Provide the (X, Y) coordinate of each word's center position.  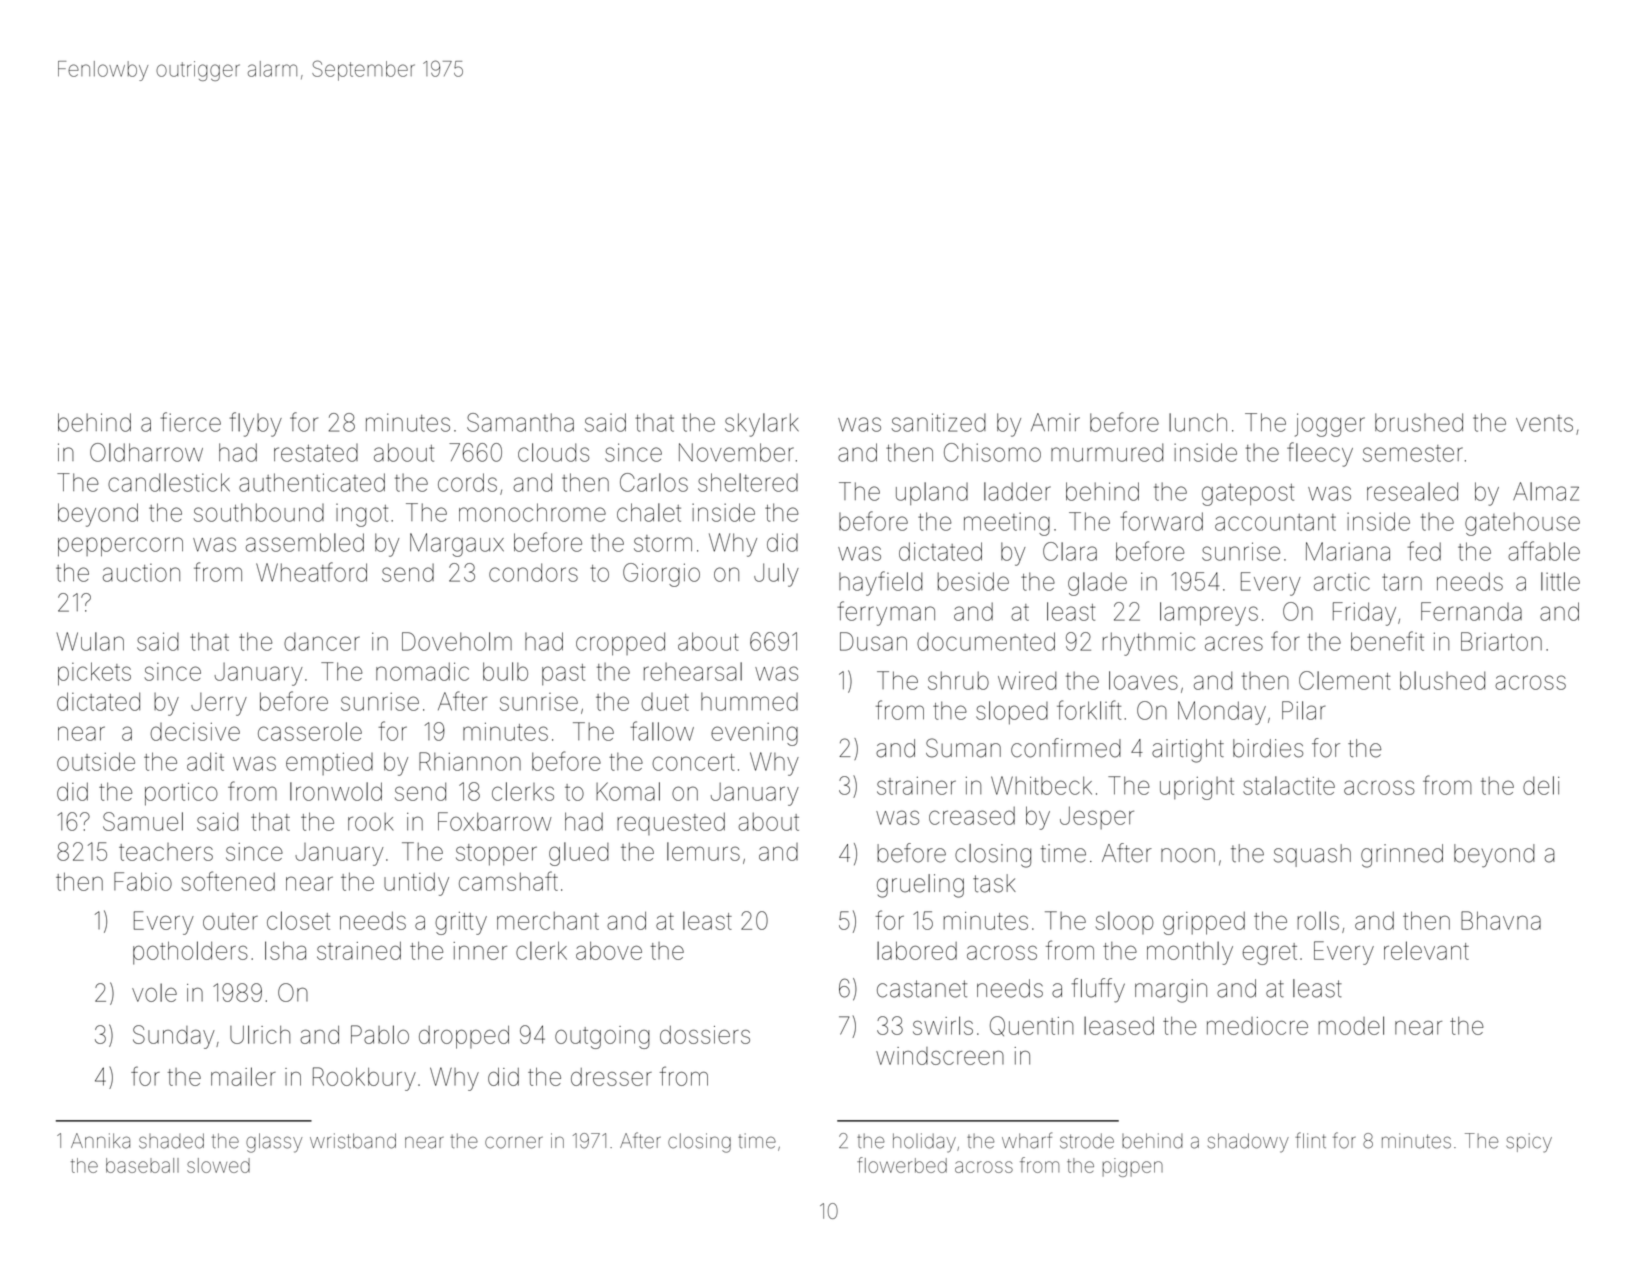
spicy (1529, 1143)
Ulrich (260, 1034)
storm (663, 543)
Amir (1055, 422)
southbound (259, 512)
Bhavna (1501, 920)
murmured (1107, 452)
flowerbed (902, 1165)
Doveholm (457, 641)
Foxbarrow (495, 821)
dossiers (705, 1035)
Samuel (143, 821)
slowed (218, 1165)
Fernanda (1471, 611)
